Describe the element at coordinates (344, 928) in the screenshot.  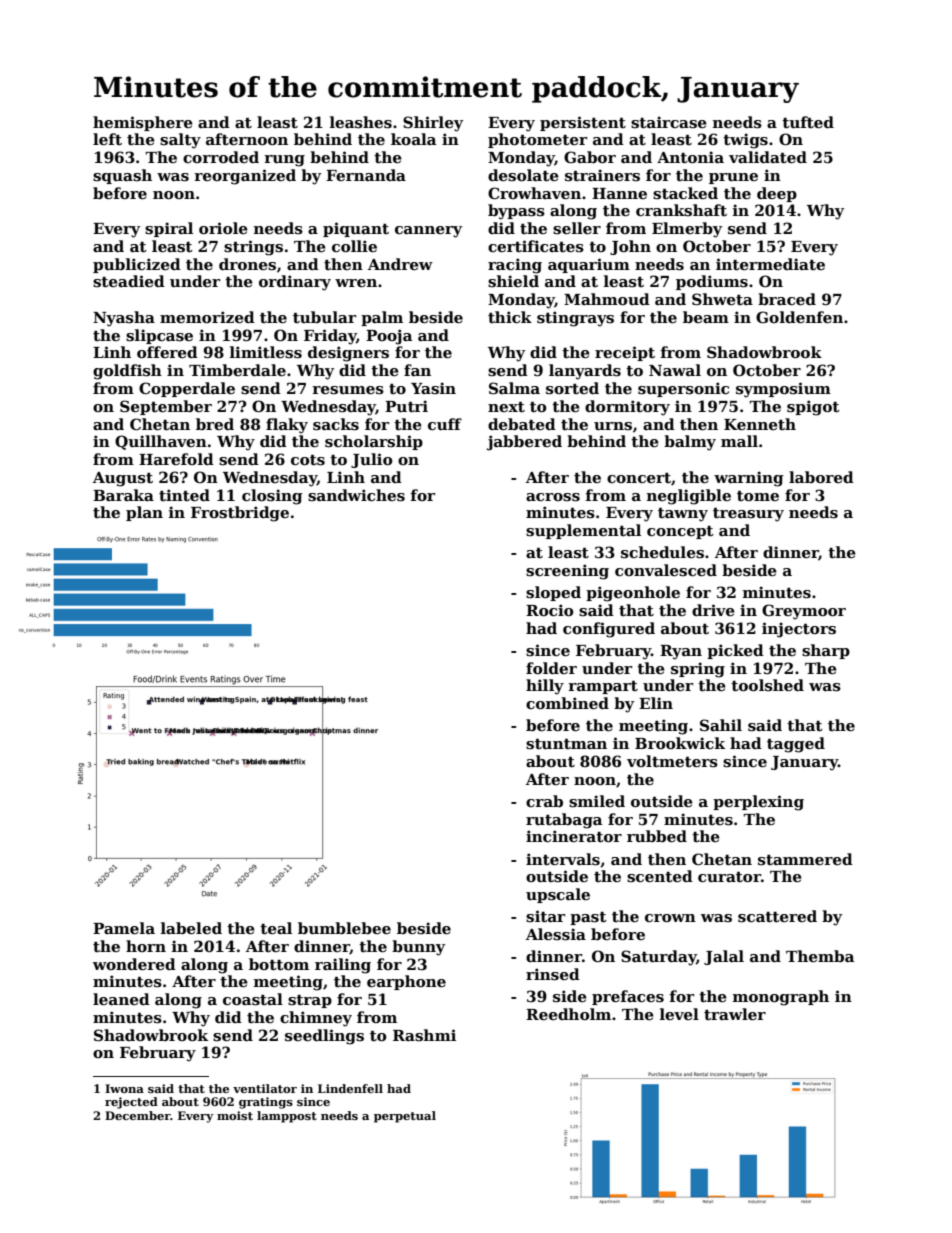
I see `bumblebee` at that location.
